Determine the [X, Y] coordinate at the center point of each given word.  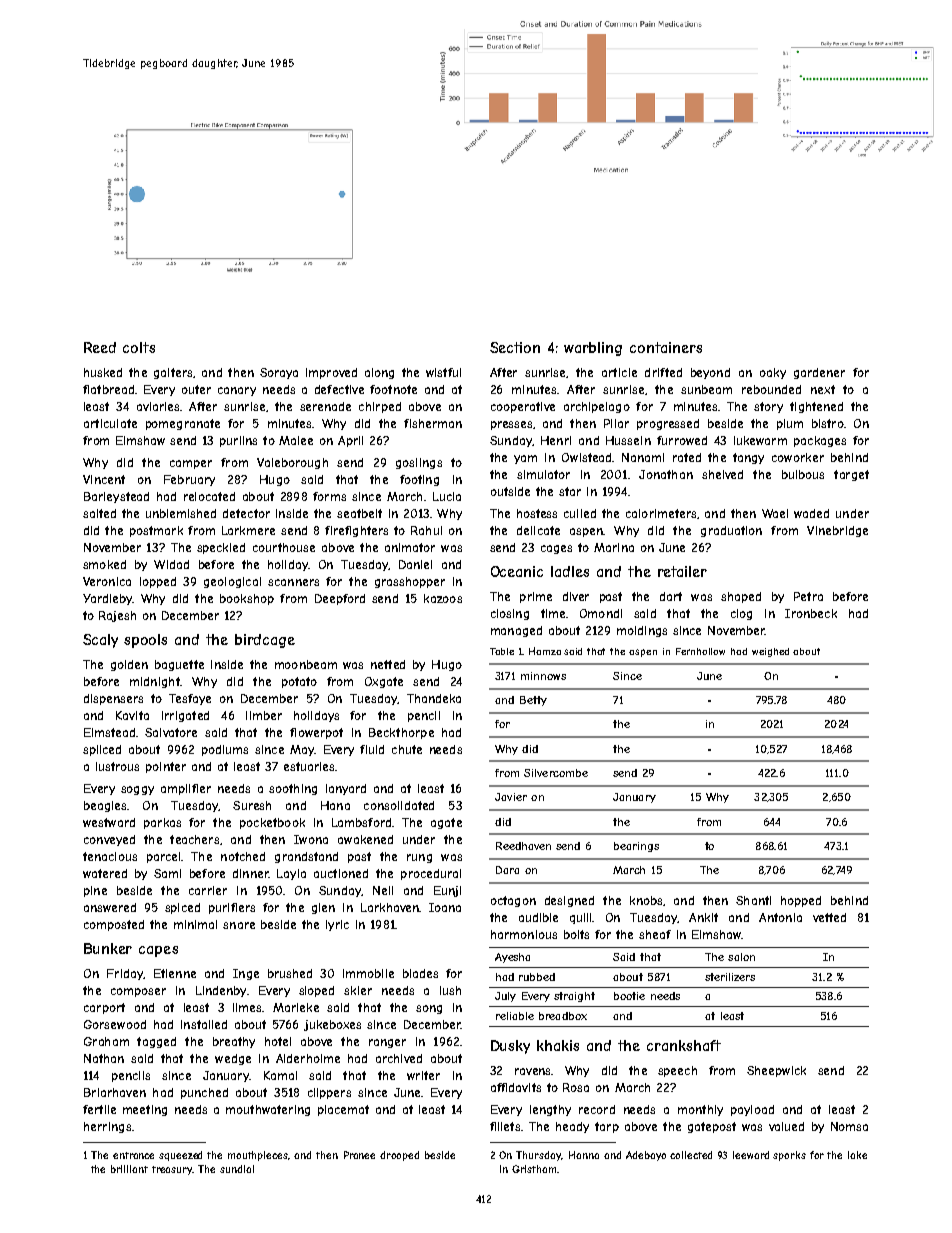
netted [388, 664]
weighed [770, 652]
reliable [515, 1016]
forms [329, 496]
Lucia [447, 496]
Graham [106, 1041]
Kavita [132, 715]
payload [752, 1110]
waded [811, 513]
